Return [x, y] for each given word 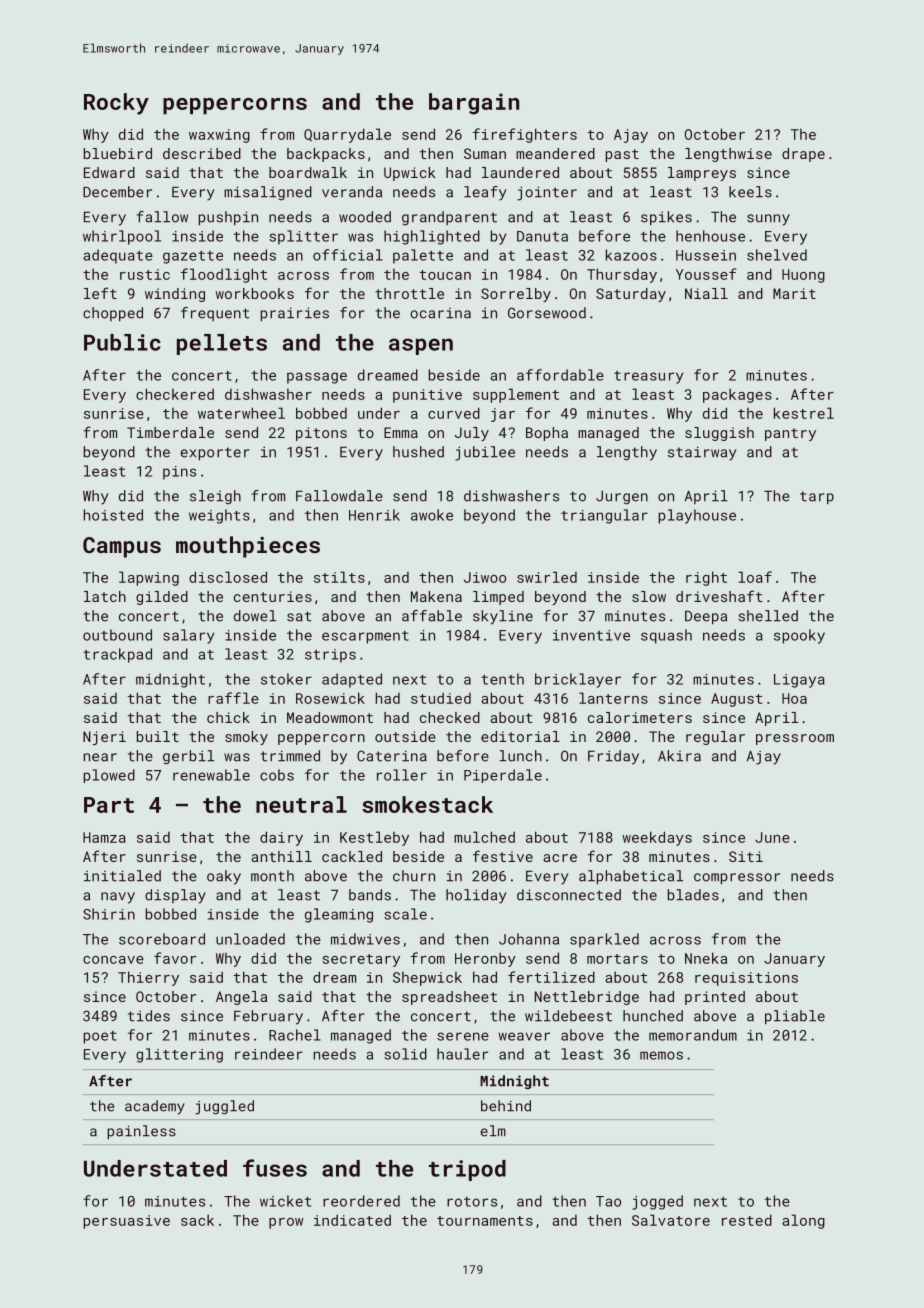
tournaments [485, 1221]
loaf [755, 577]
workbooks [254, 293]
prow [286, 1223]
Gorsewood [547, 313]
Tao [608, 1201]
